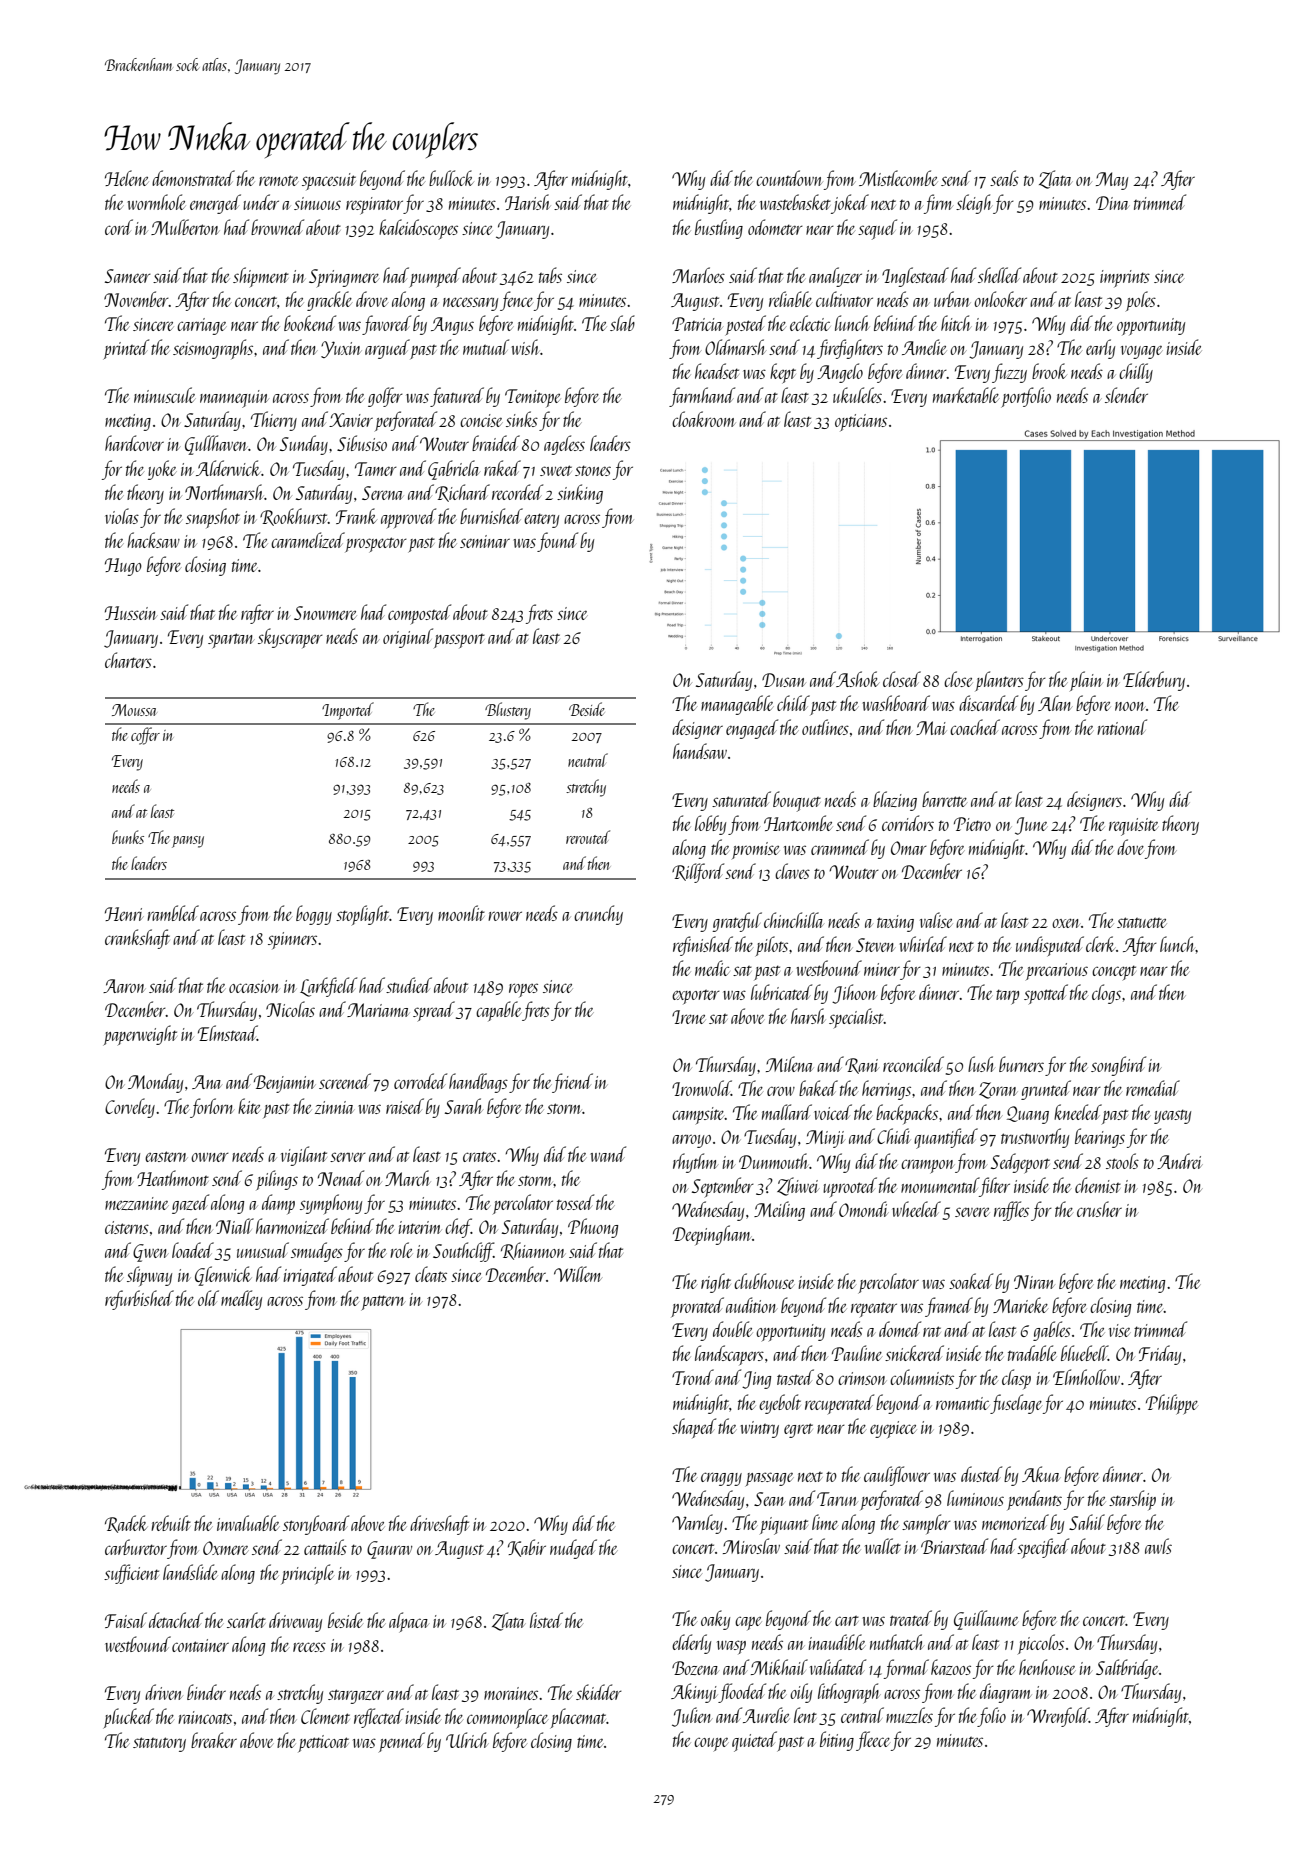 The image size is (1308, 1849). Describe the element at coordinates (575, 1202) in the screenshot. I see `tossed` at that location.
